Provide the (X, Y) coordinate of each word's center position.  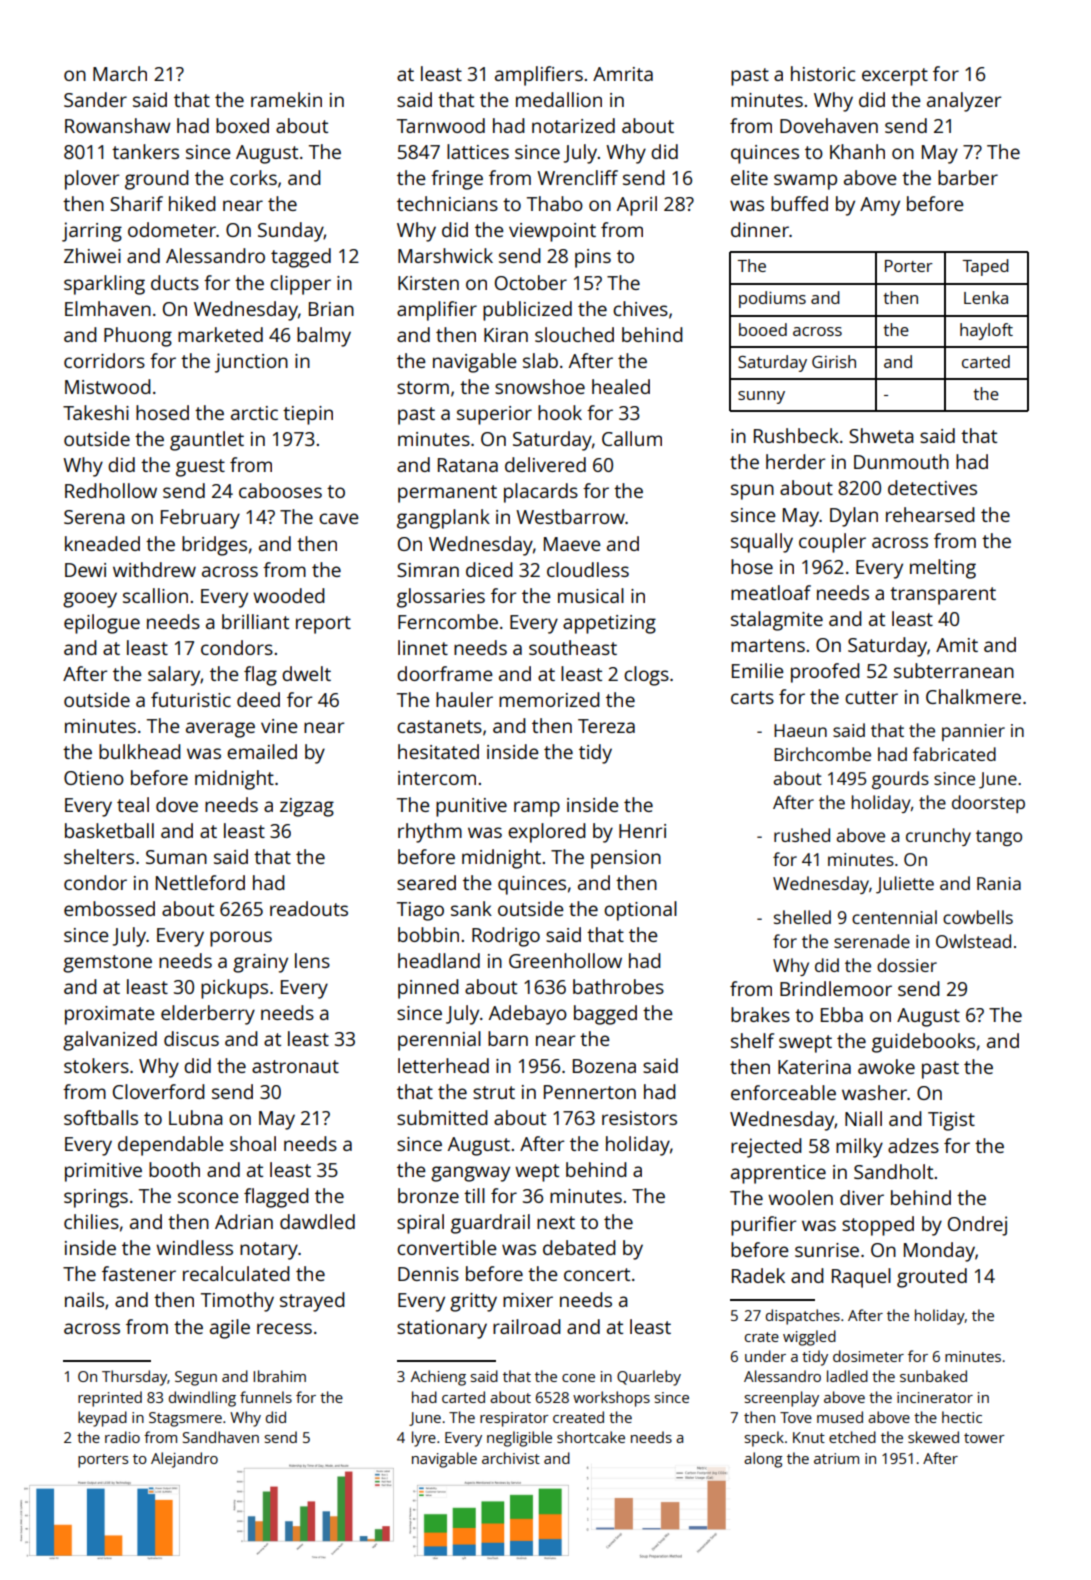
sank (471, 908)
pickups (234, 989)
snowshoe (540, 386)
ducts (175, 282)
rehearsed (930, 514)
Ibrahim (279, 1376)
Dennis (428, 1274)
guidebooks (923, 1043)
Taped (985, 267)
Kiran (506, 335)
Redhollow (111, 490)
